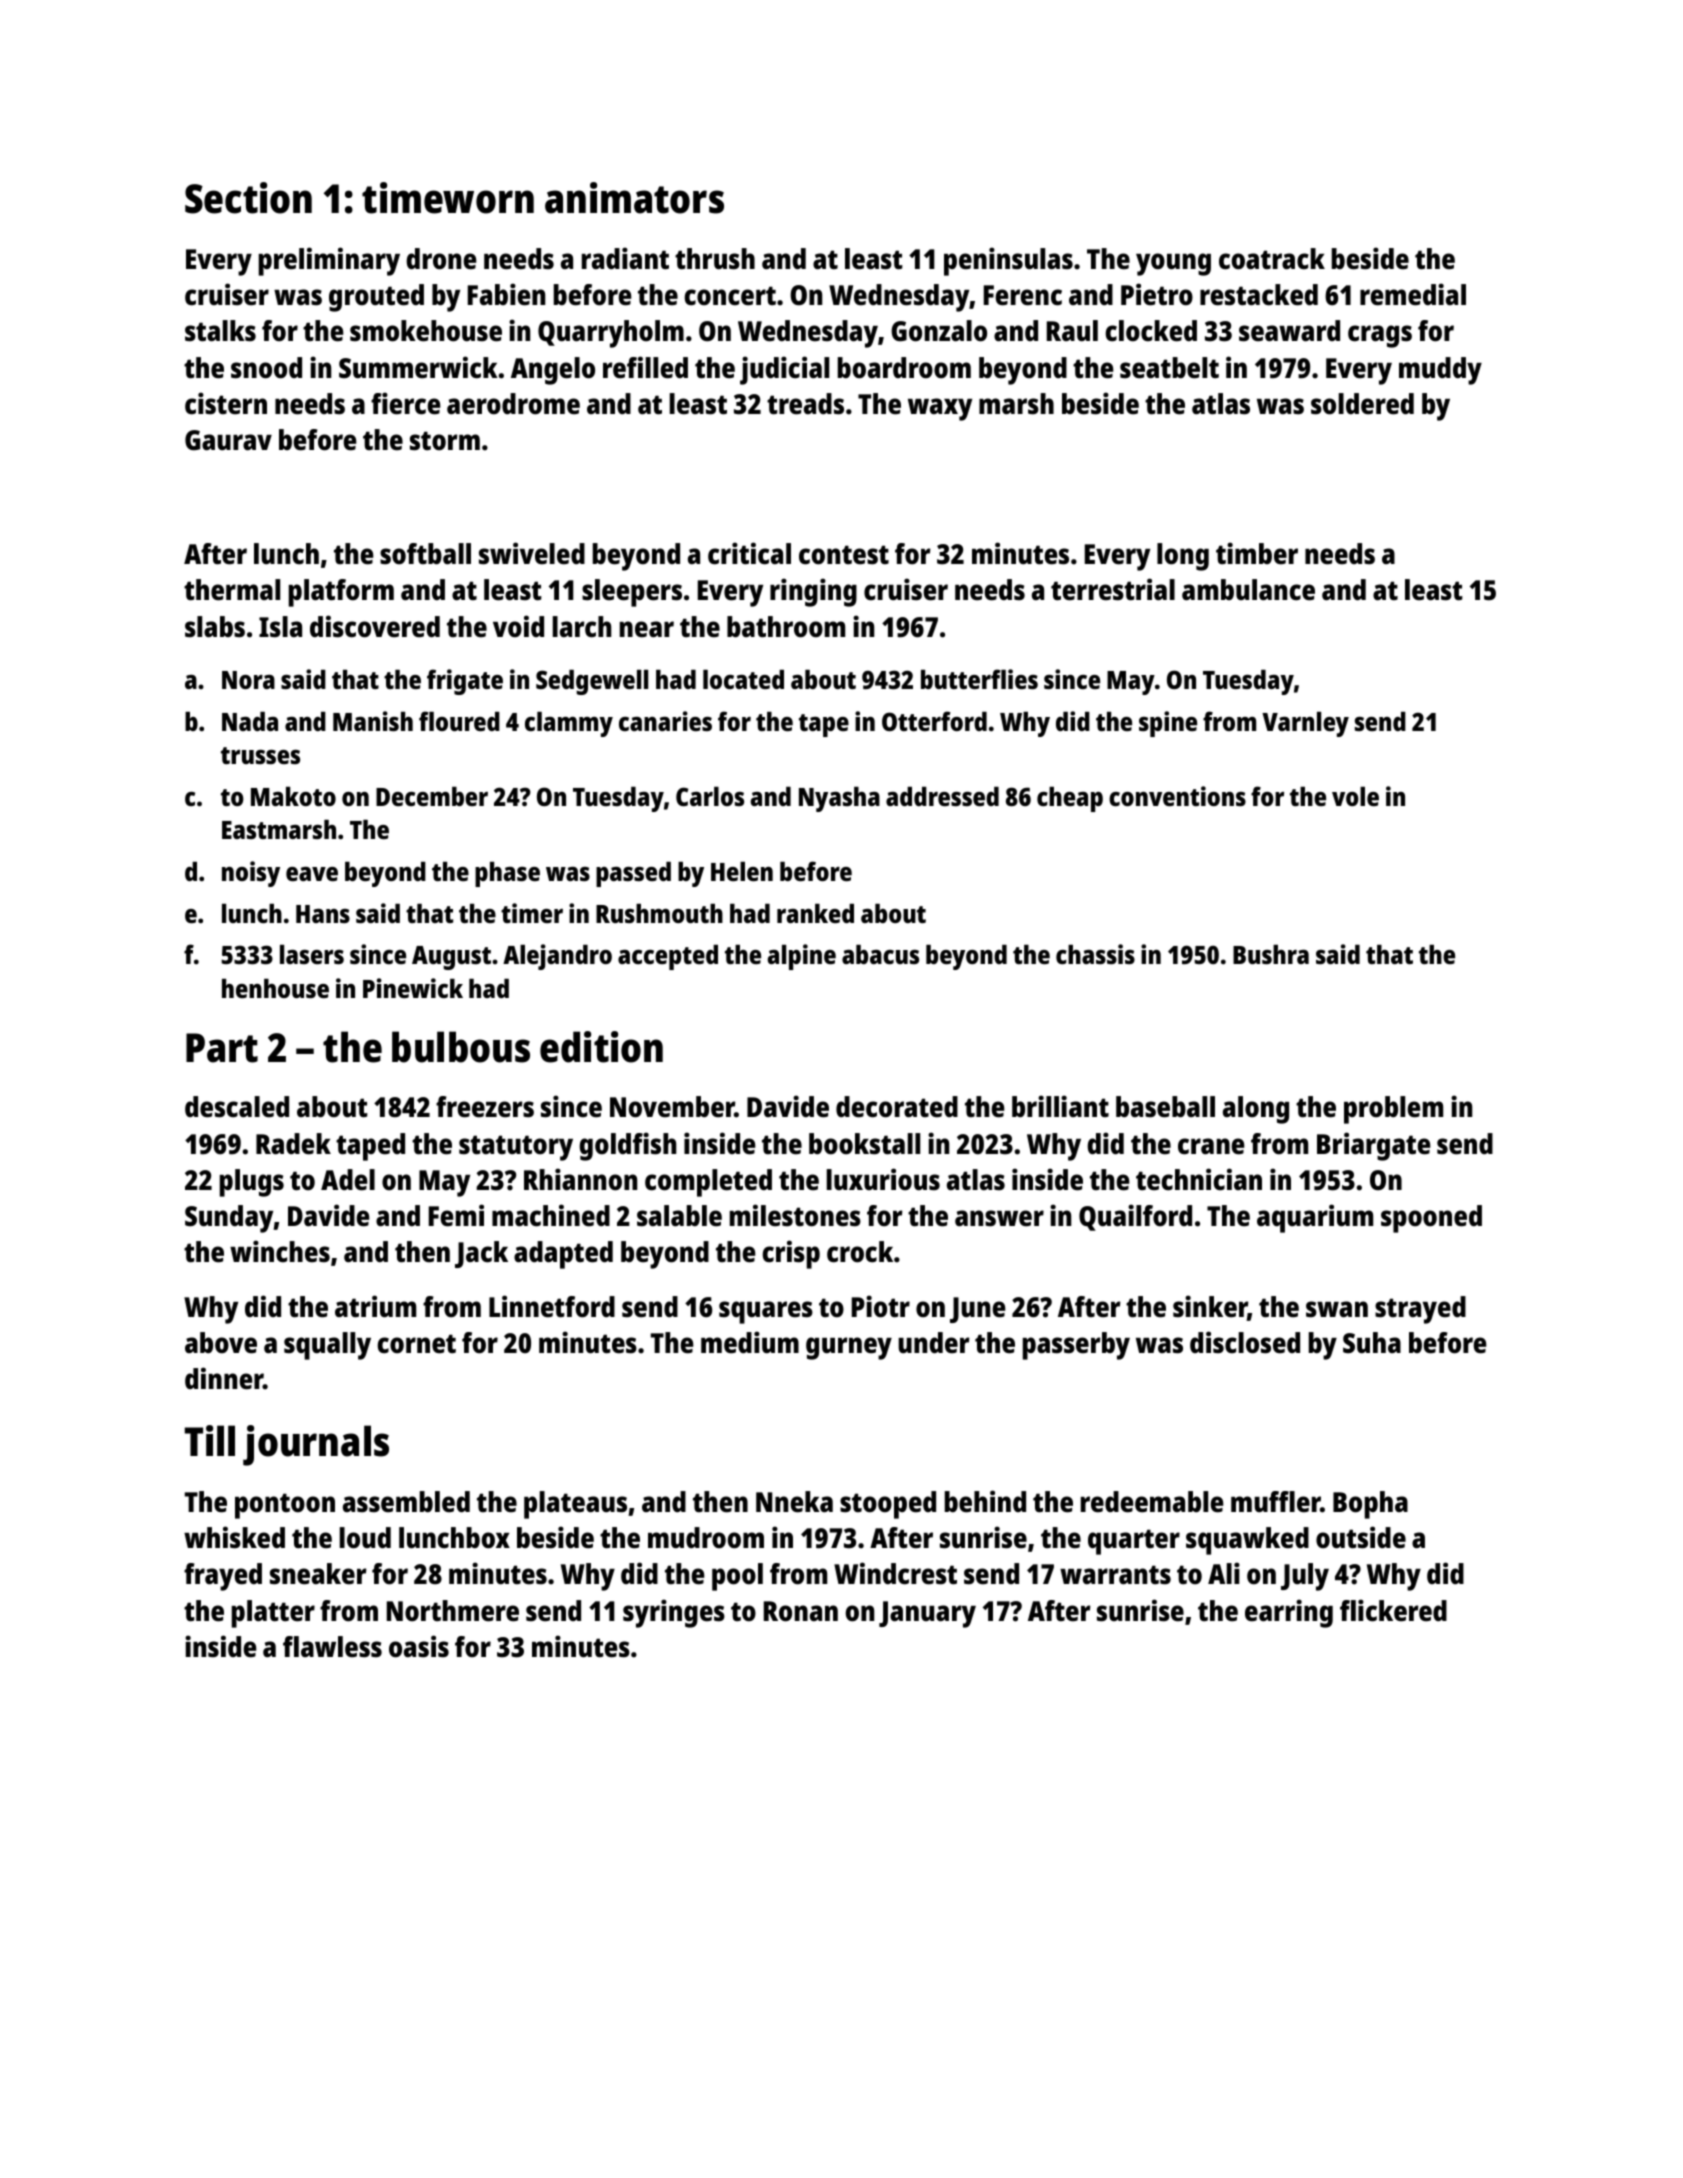 The image size is (1683, 2178). Describe the element at coordinates (316, 1445) in the page. I see `journals` at that location.
